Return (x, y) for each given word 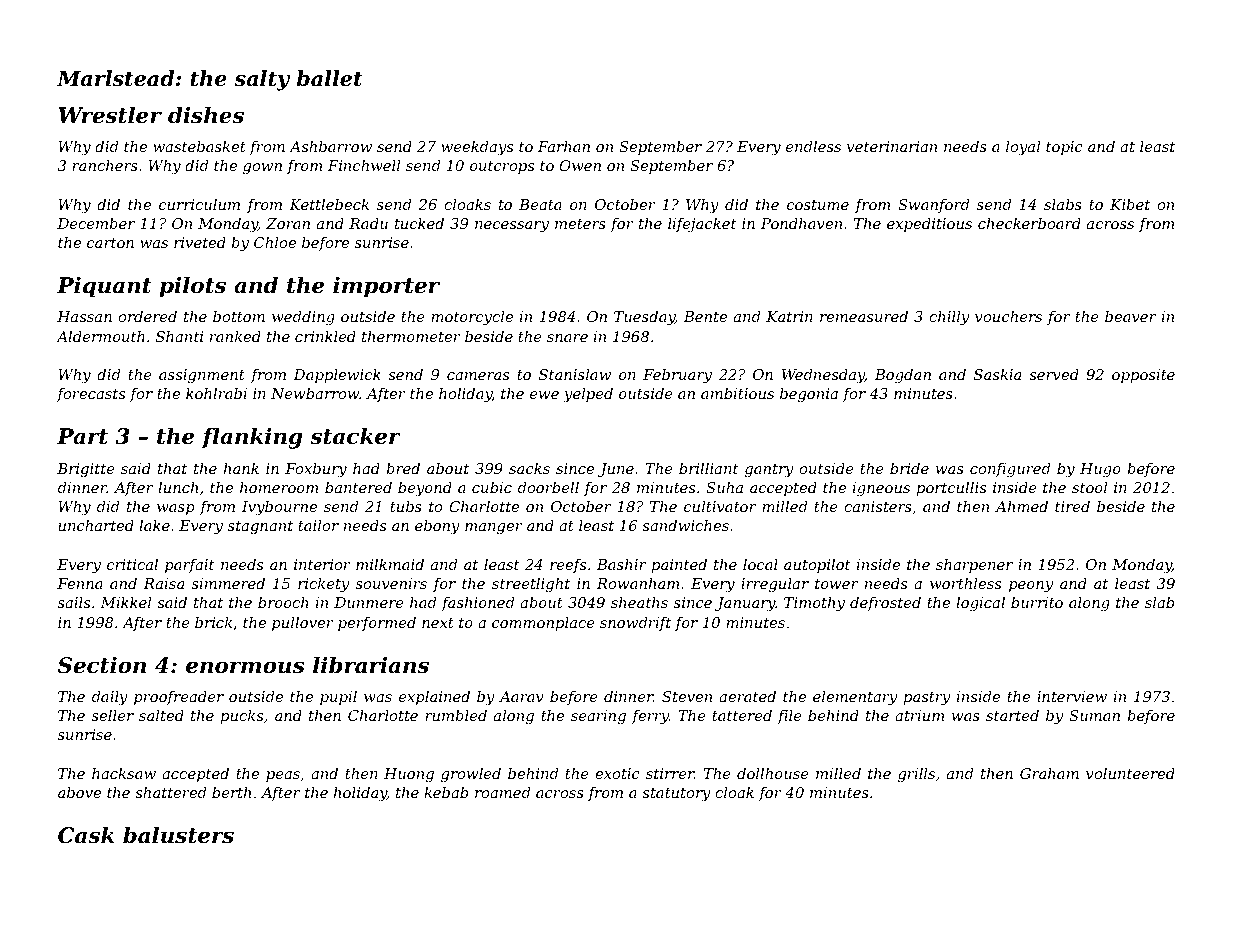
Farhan (564, 146)
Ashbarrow (330, 146)
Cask (86, 835)
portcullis (951, 489)
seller (113, 715)
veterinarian (892, 146)
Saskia (997, 374)
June (616, 470)
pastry (926, 699)
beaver (1130, 316)
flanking (251, 438)
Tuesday (644, 318)
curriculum (199, 204)
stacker (355, 436)
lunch (178, 487)
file (789, 717)
